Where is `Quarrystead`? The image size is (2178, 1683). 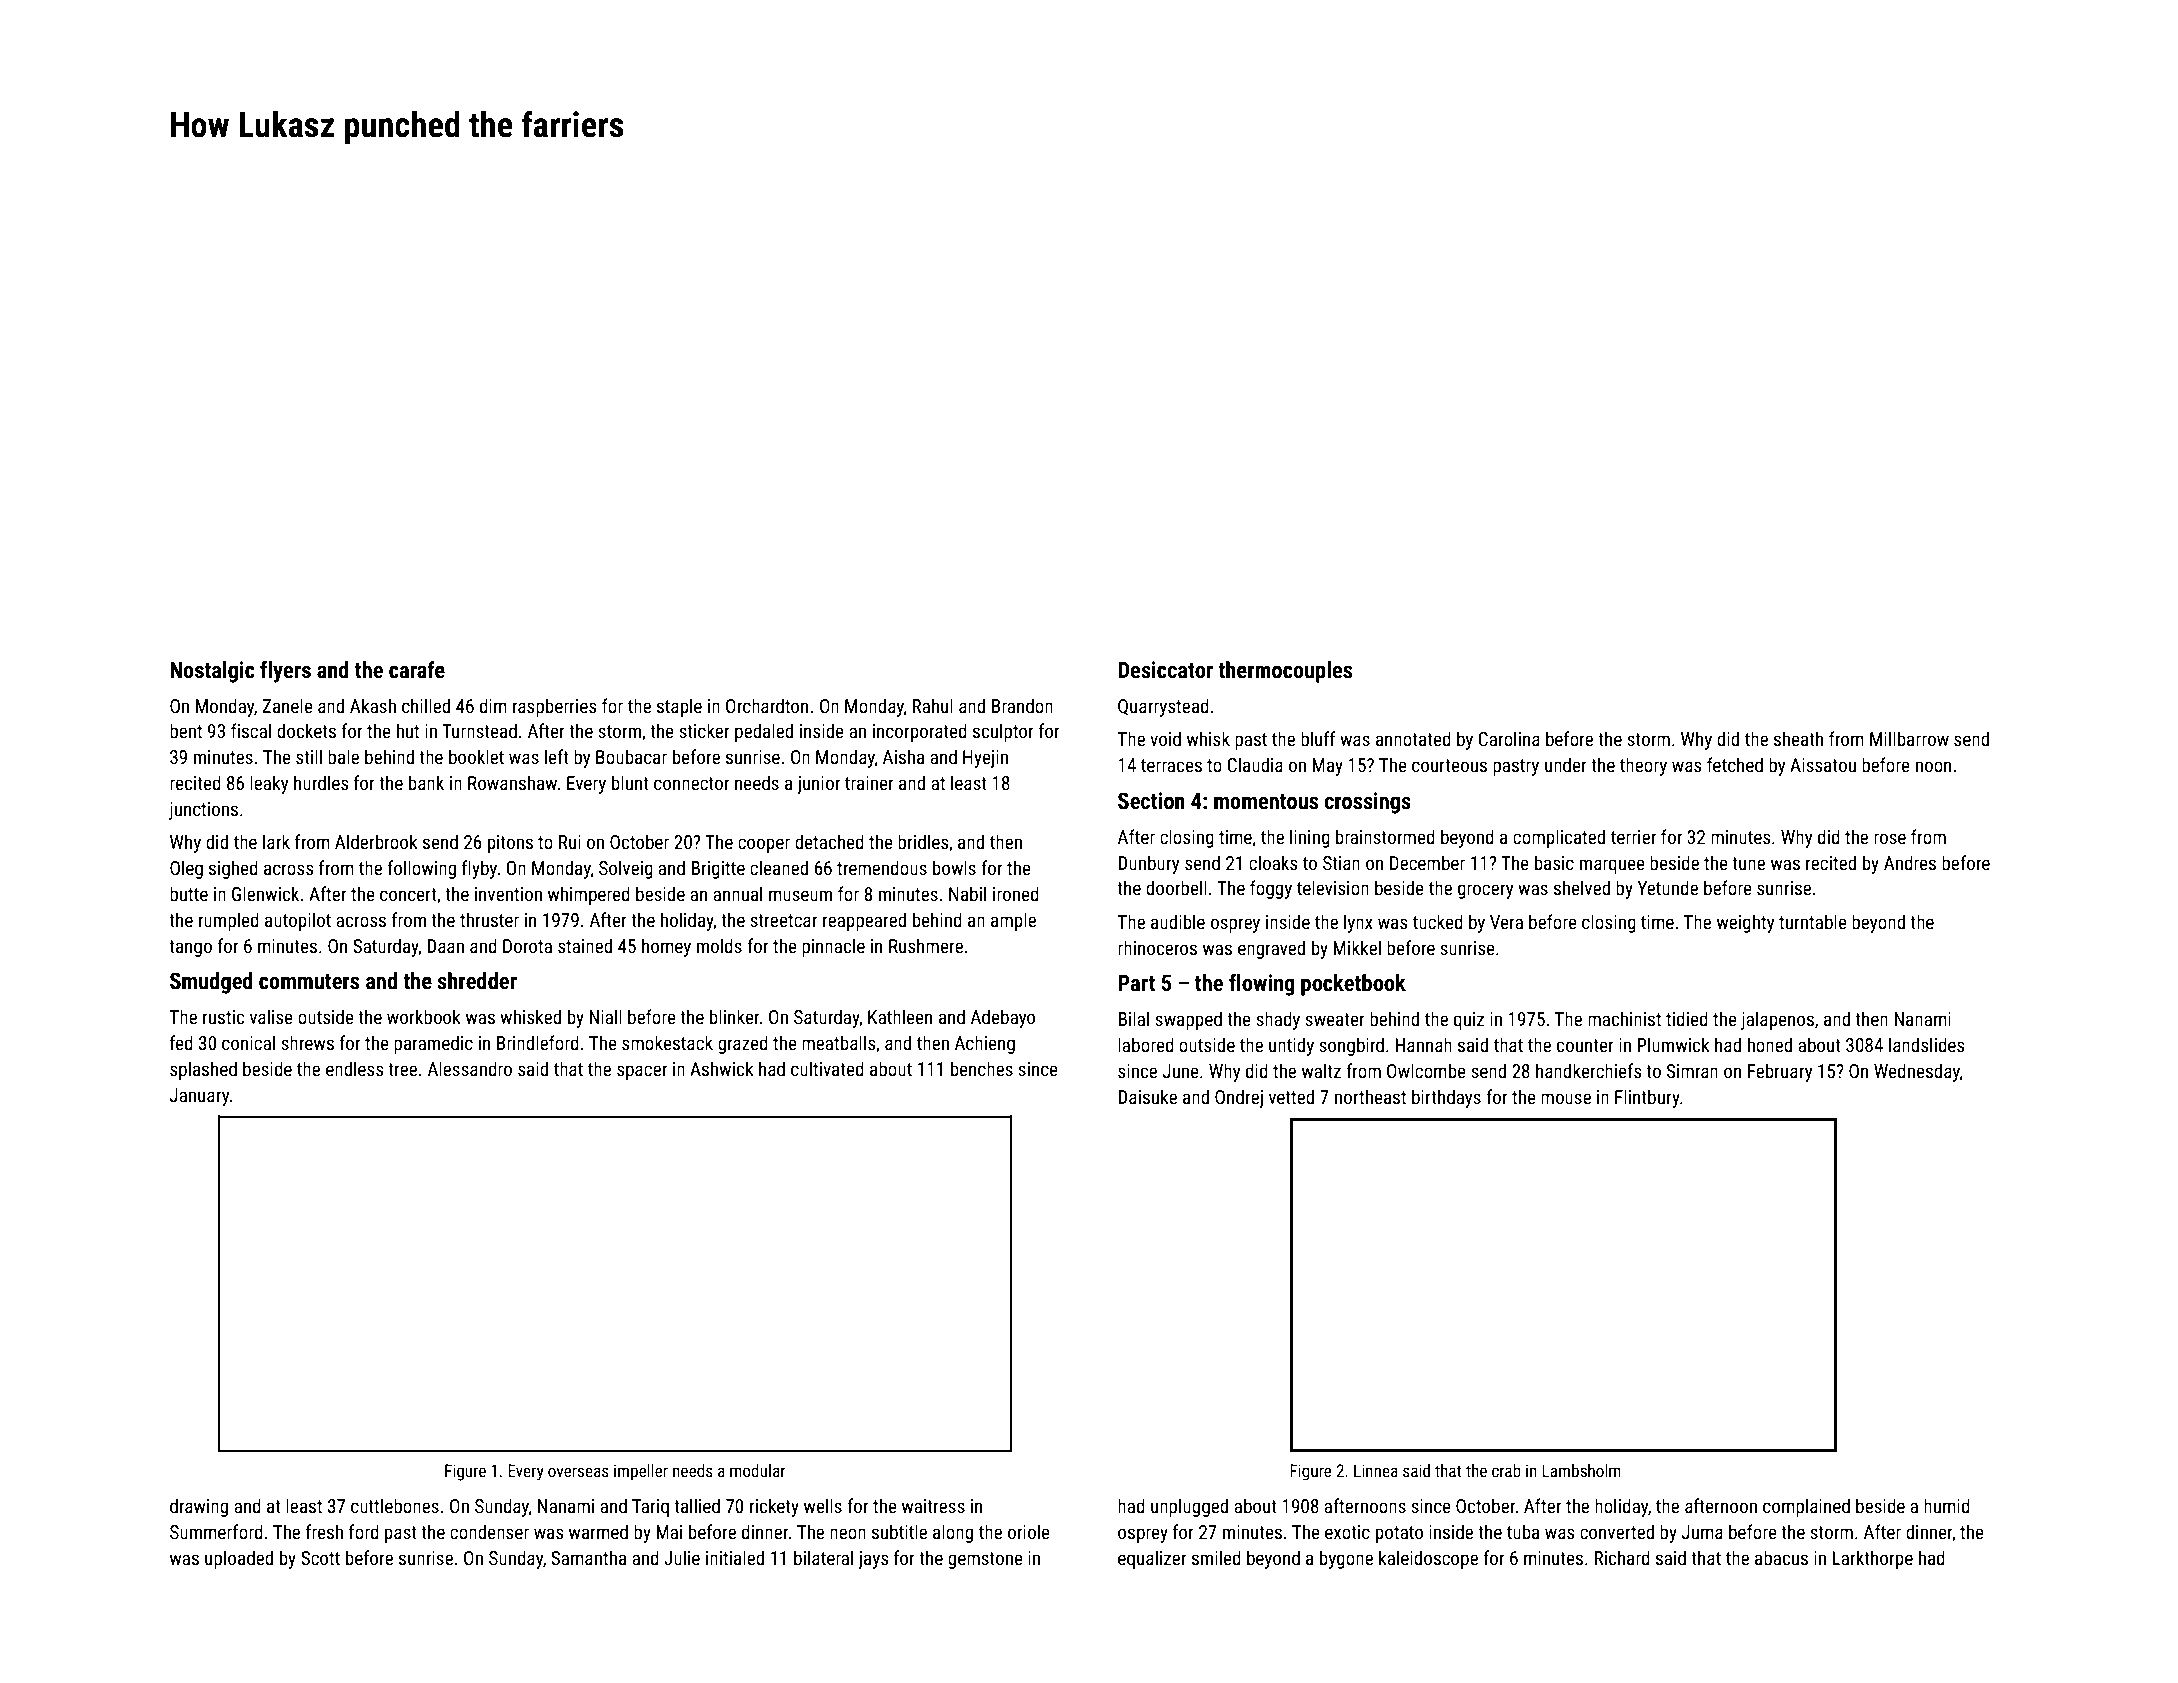 Quarrystead is located at coordinates (1163, 707).
